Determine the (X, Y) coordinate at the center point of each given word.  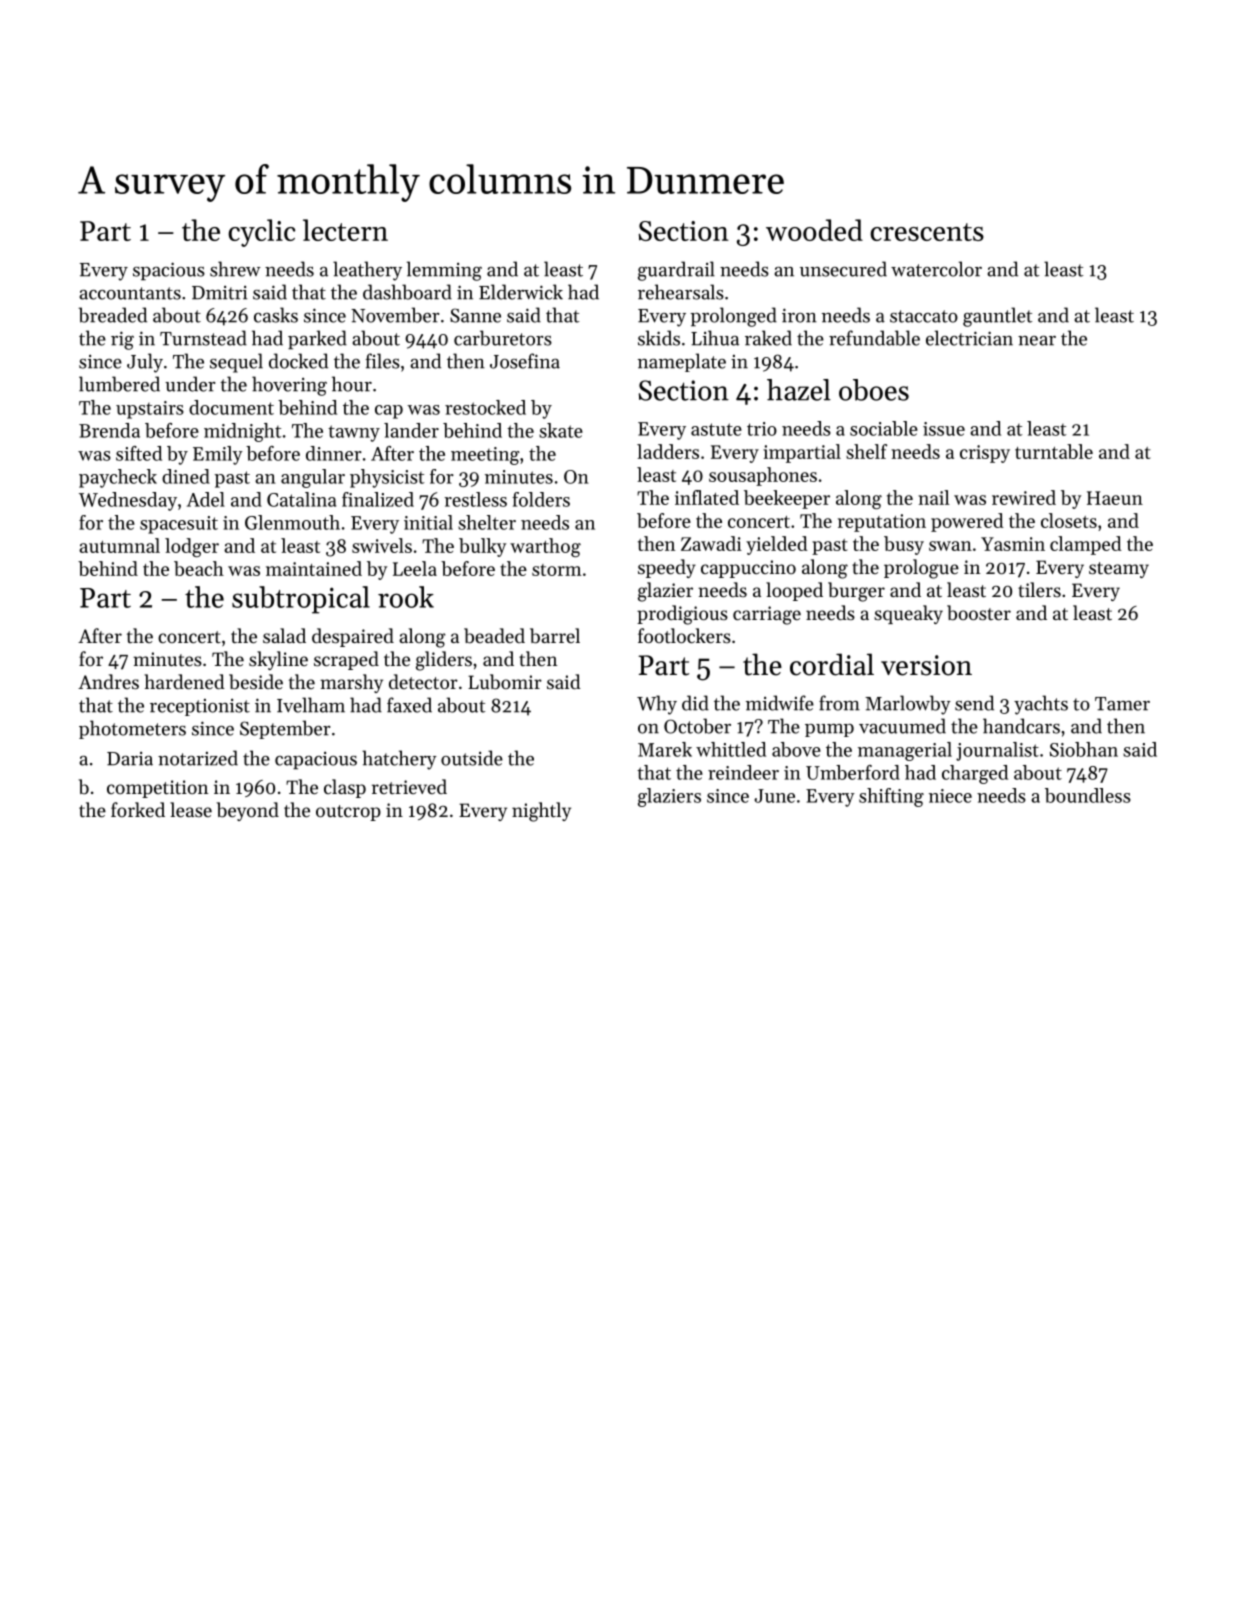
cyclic (261, 233)
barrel (555, 636)
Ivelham (311, 705)
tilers (1039, 589)
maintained (314, 568)
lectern (345, 230)
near (1037, 341)
